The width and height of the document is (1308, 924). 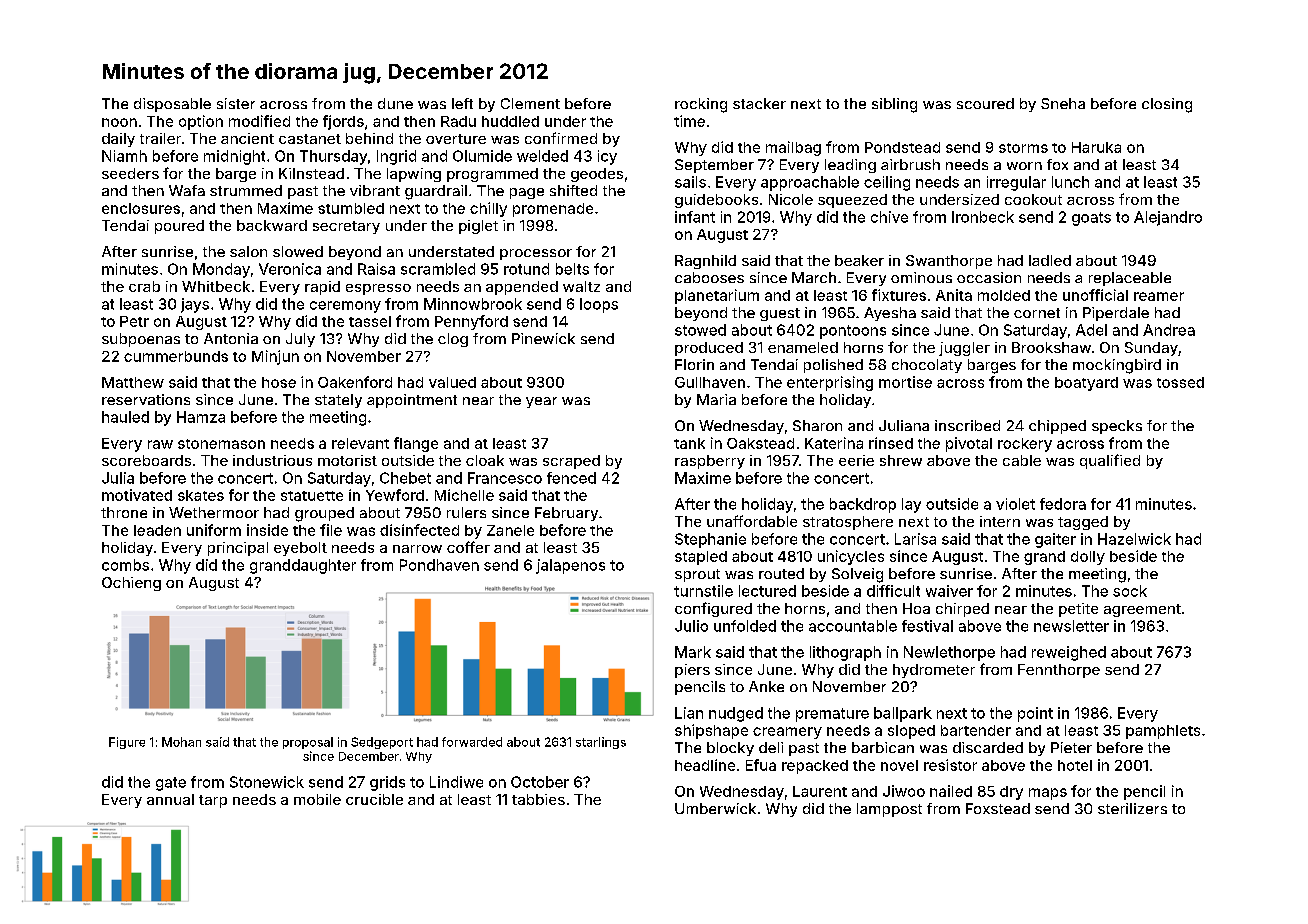 What do you see at coordinates (300, 549) in the document?
I see `eyebolt` at bounding box center [300, 549].
